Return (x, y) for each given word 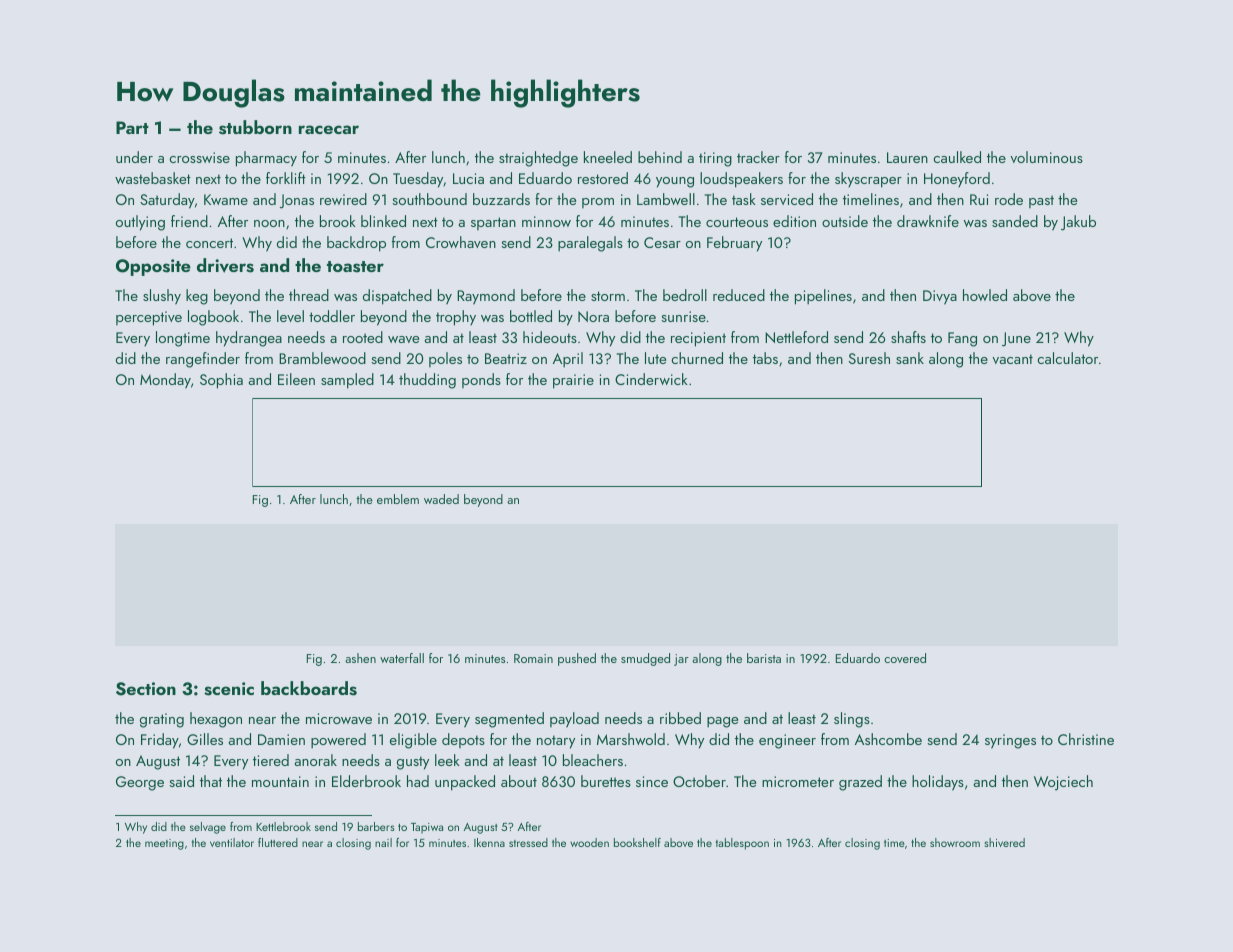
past (1041, 201)
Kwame (226, 199)
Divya (940, 297)
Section (146, 689)
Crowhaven (461, 242)
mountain (280, 781)
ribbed (680, 718)
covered (905, 658)
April (568, 360)
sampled (347, 381)
